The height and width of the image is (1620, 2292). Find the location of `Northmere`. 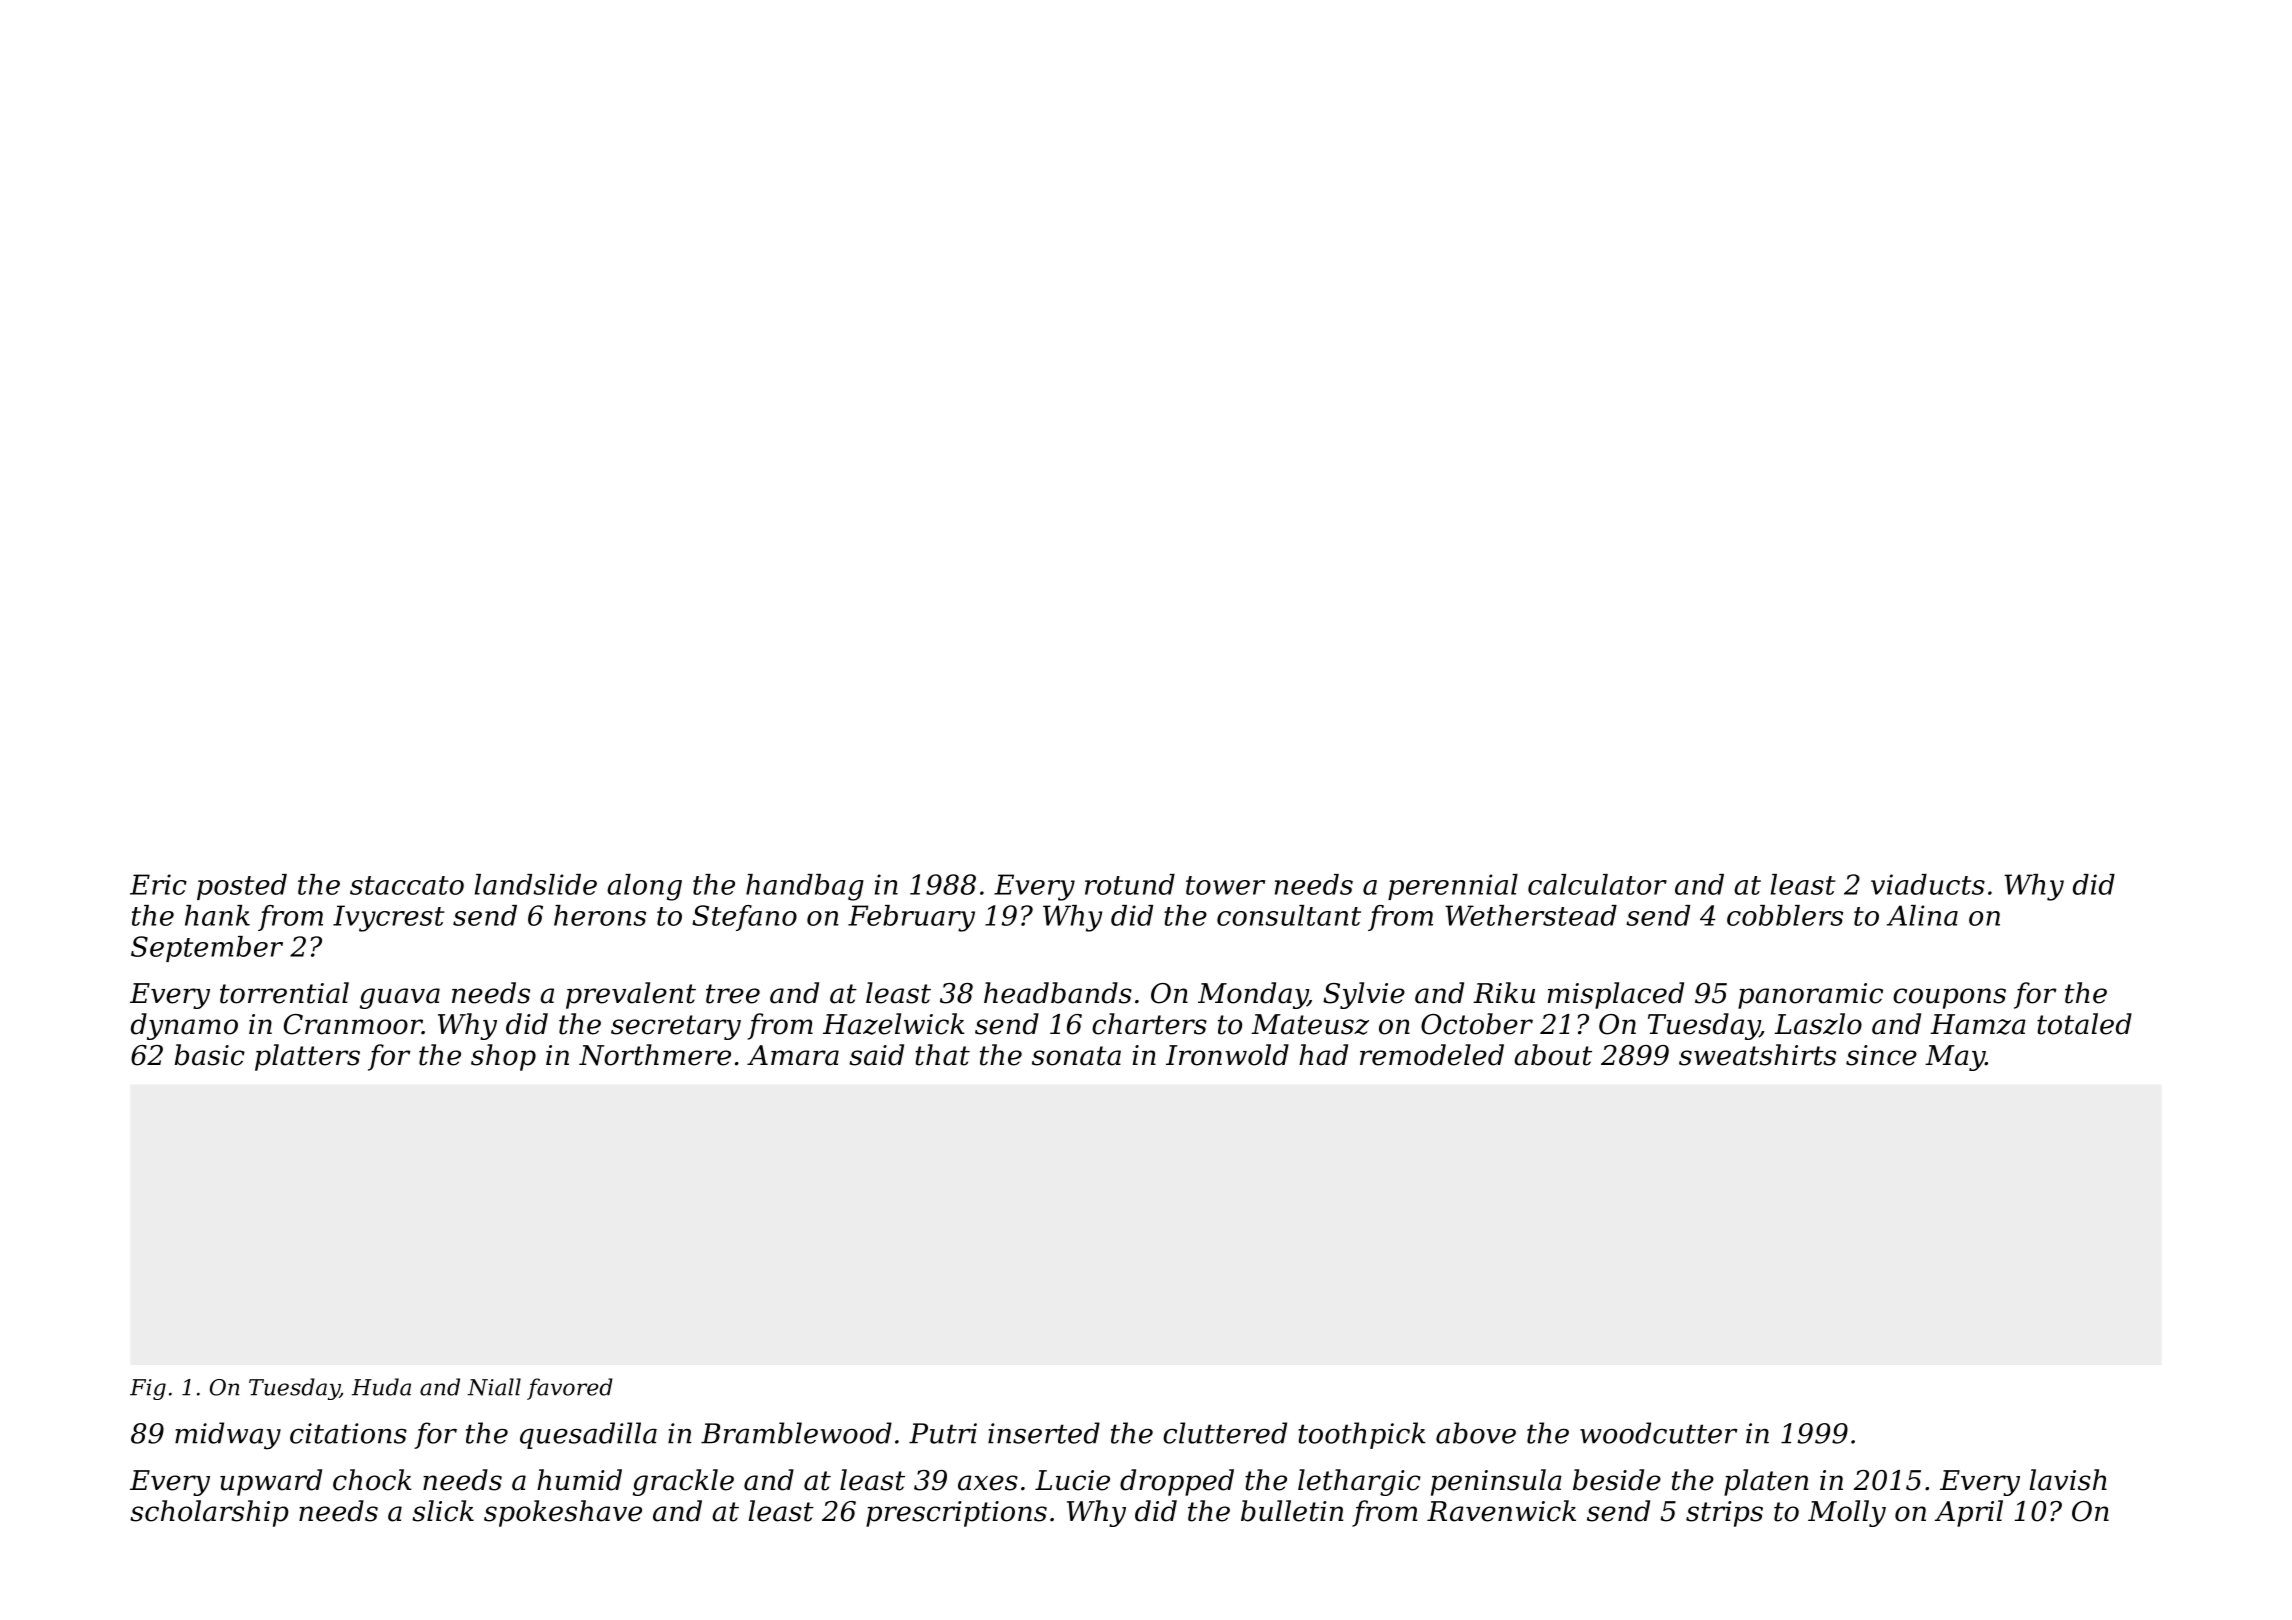

Northmere is located at coordinates (655, 1055).
